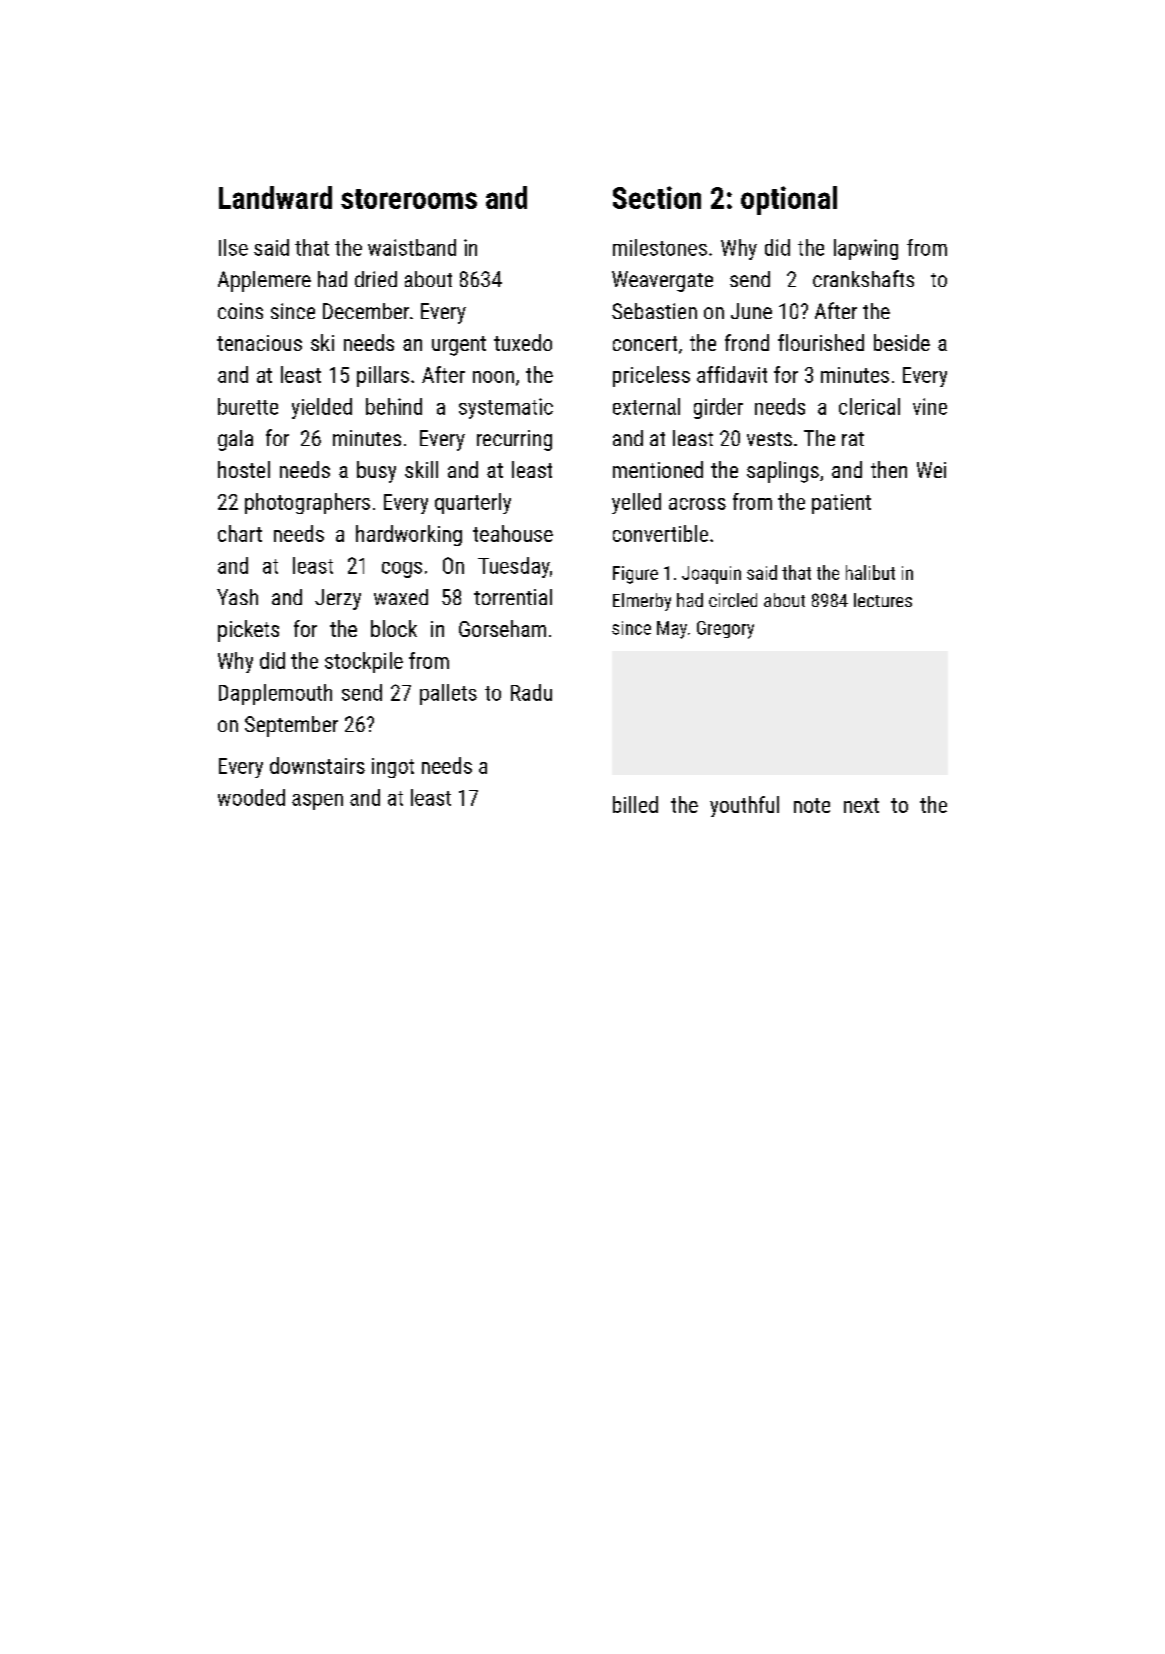  Describe the element at coordinates (883, 600) in the screenshot. I see `lectures` at that location.
